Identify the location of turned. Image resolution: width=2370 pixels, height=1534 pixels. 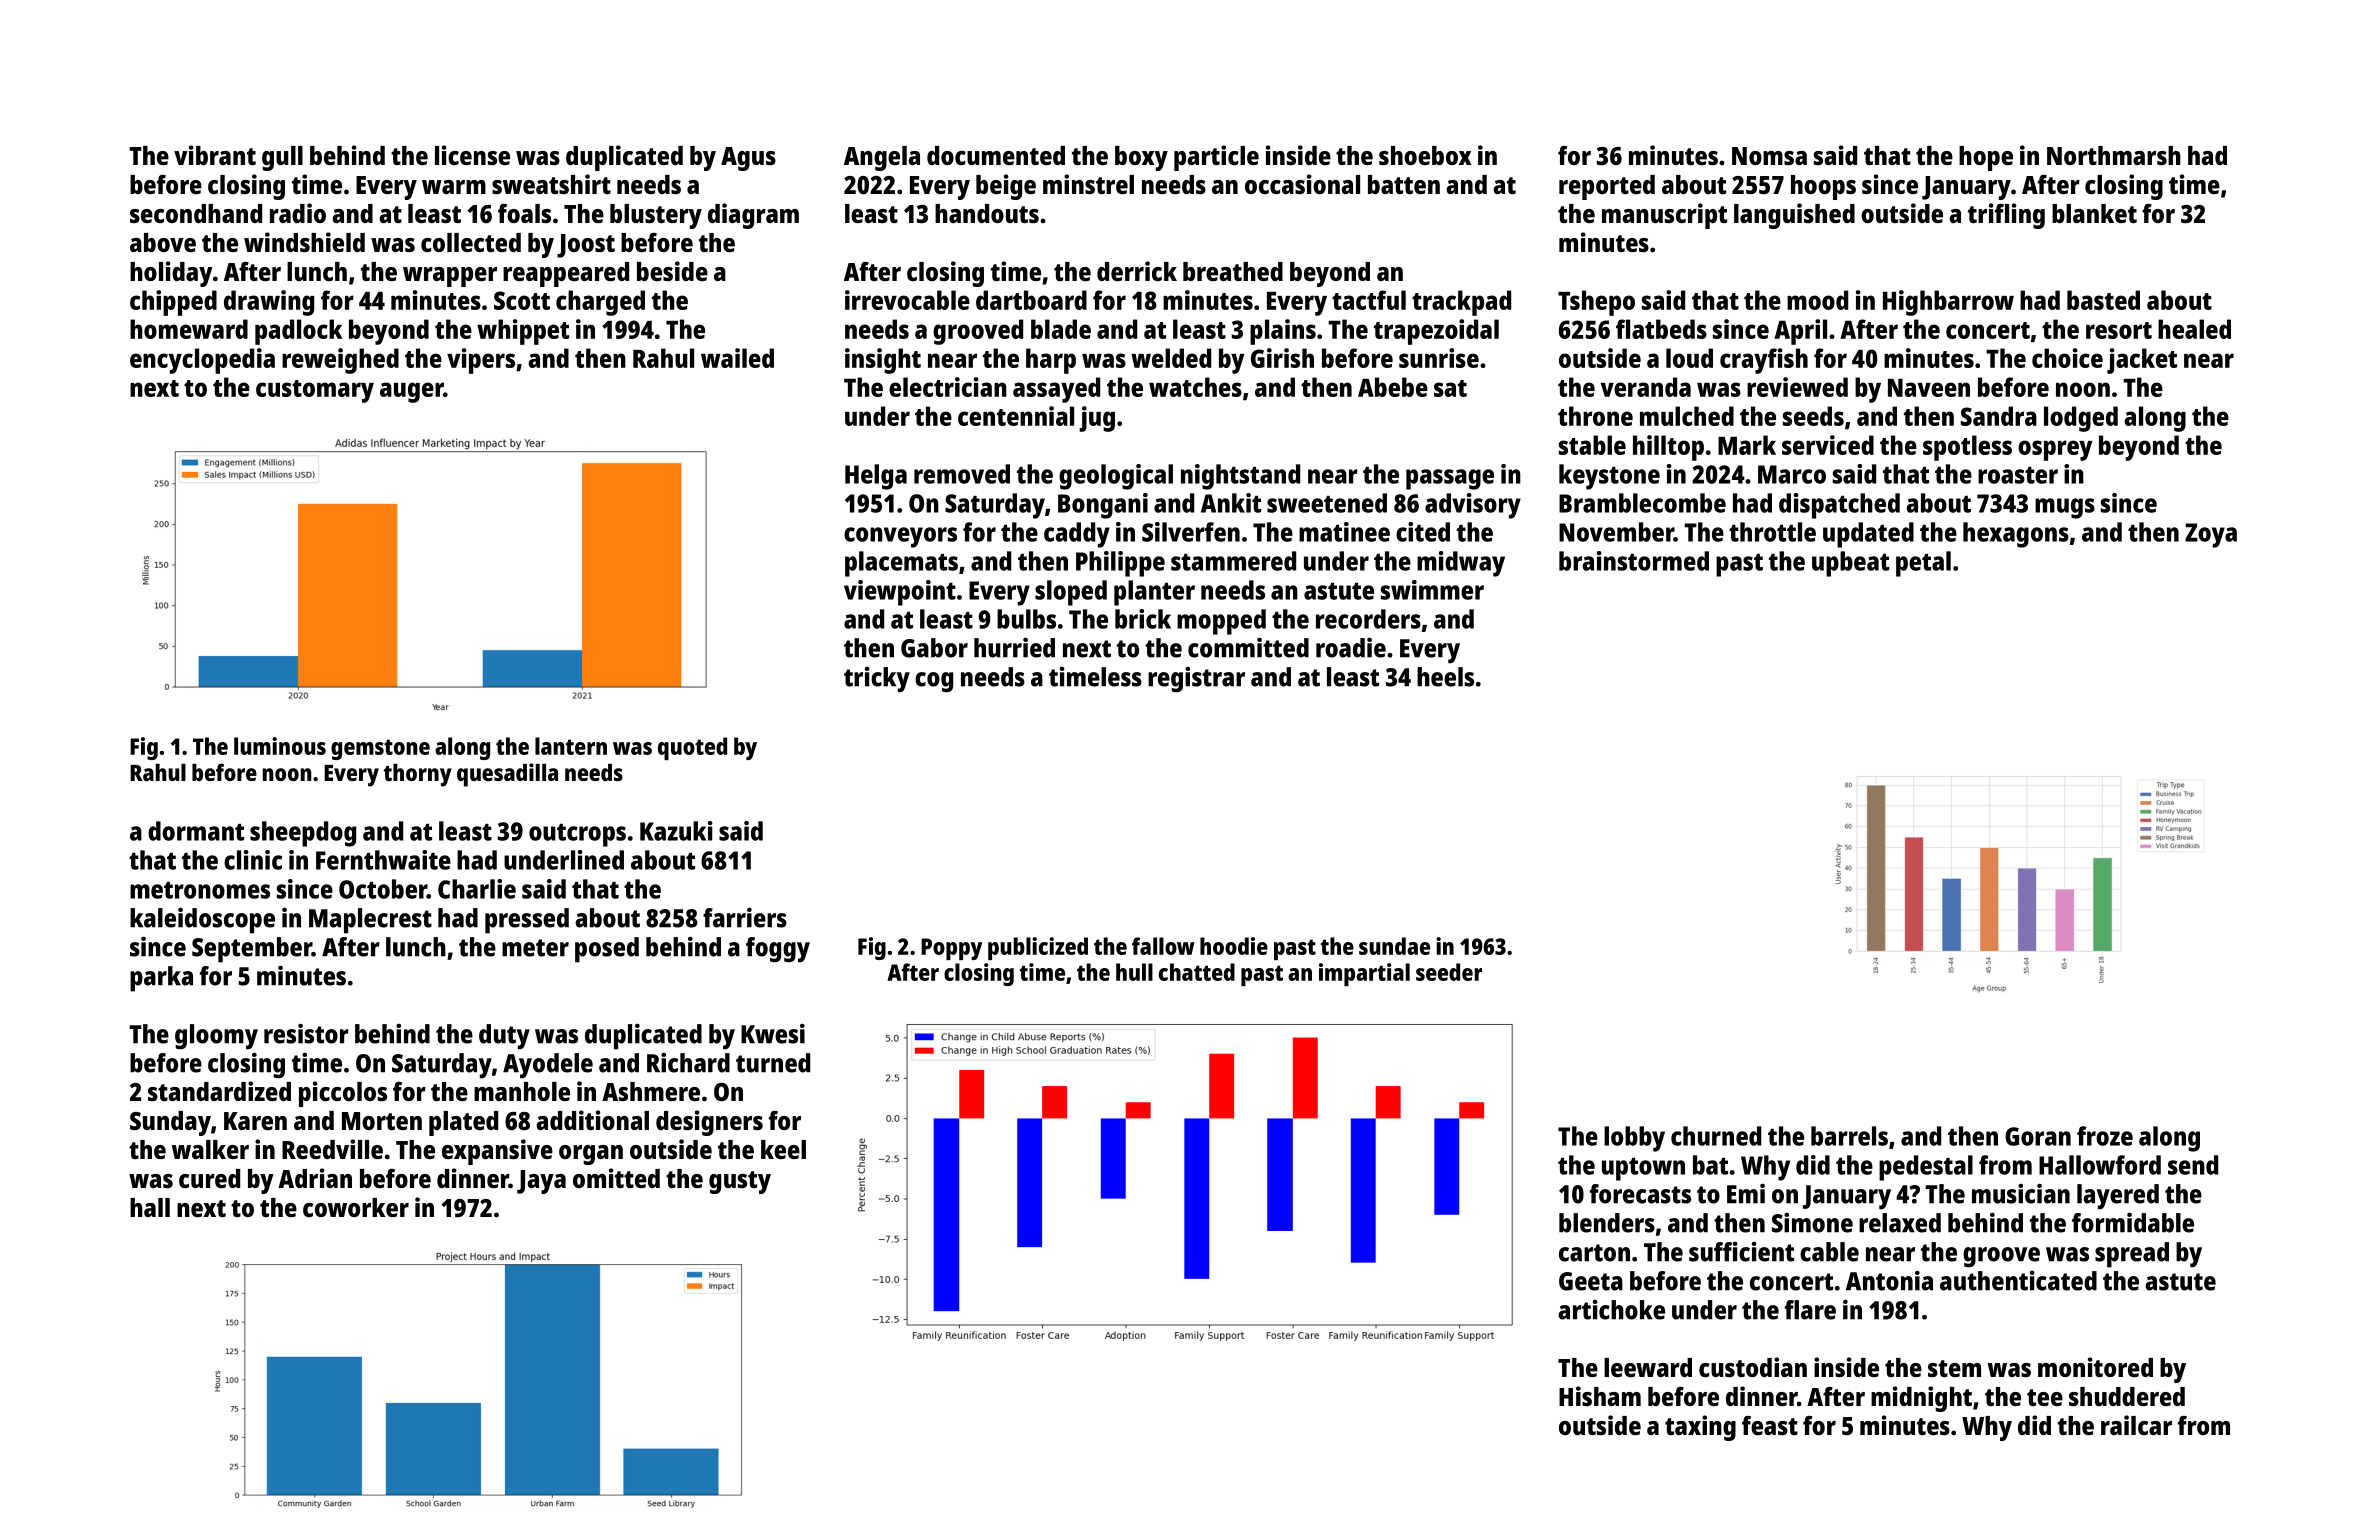
(773, 1063).
